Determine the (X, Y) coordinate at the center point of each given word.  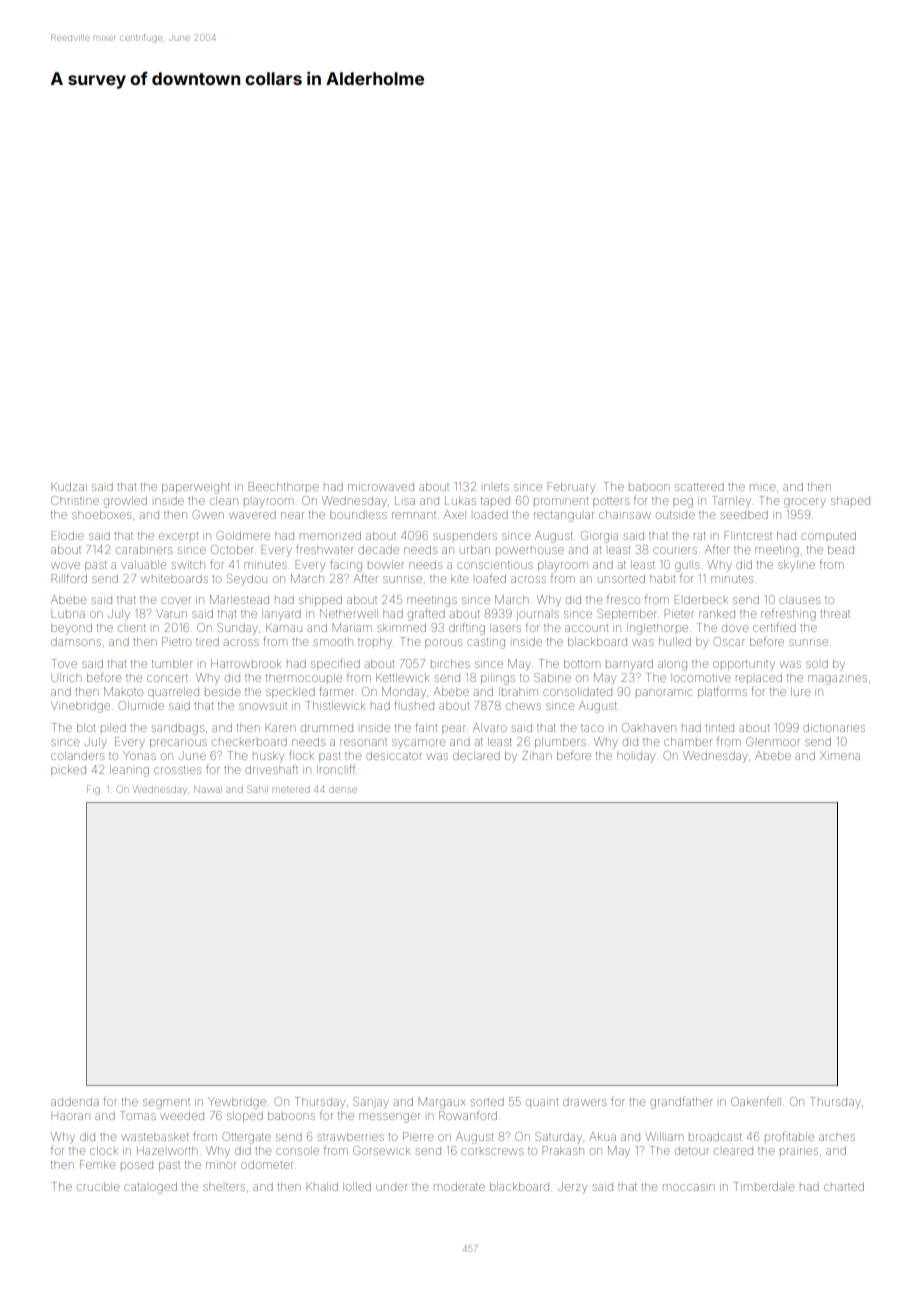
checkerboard (249, 742)
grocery (804, 503)
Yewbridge (237, 1103)
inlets (496, 487)
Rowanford (468, 1115)
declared (476, 755)
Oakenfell (756, 1101)
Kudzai (69, 486)
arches (837, 1136)
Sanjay (370, 1103)
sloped (245, 1116)
